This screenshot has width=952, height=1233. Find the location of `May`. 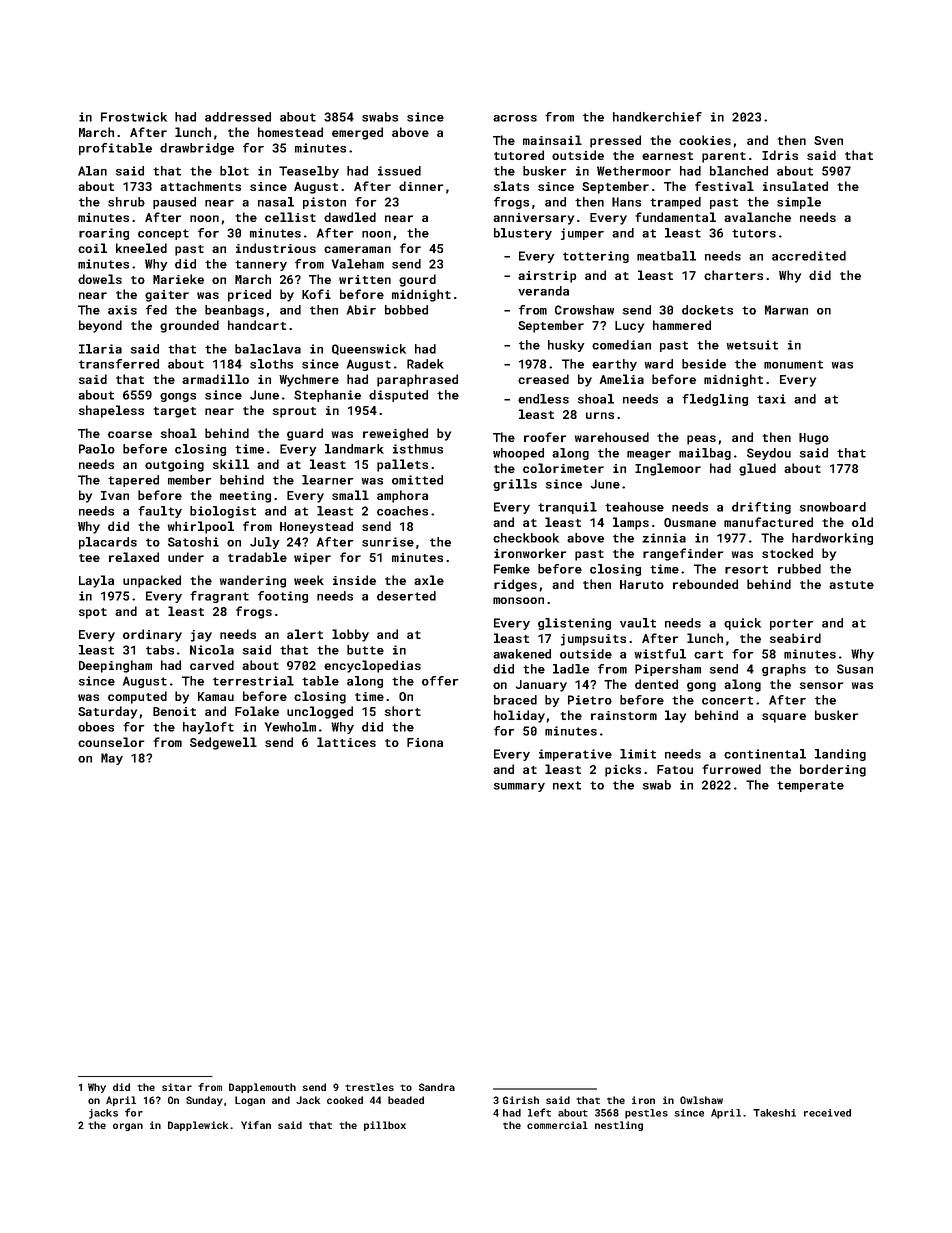

May is located at coordinates (112, 759).
